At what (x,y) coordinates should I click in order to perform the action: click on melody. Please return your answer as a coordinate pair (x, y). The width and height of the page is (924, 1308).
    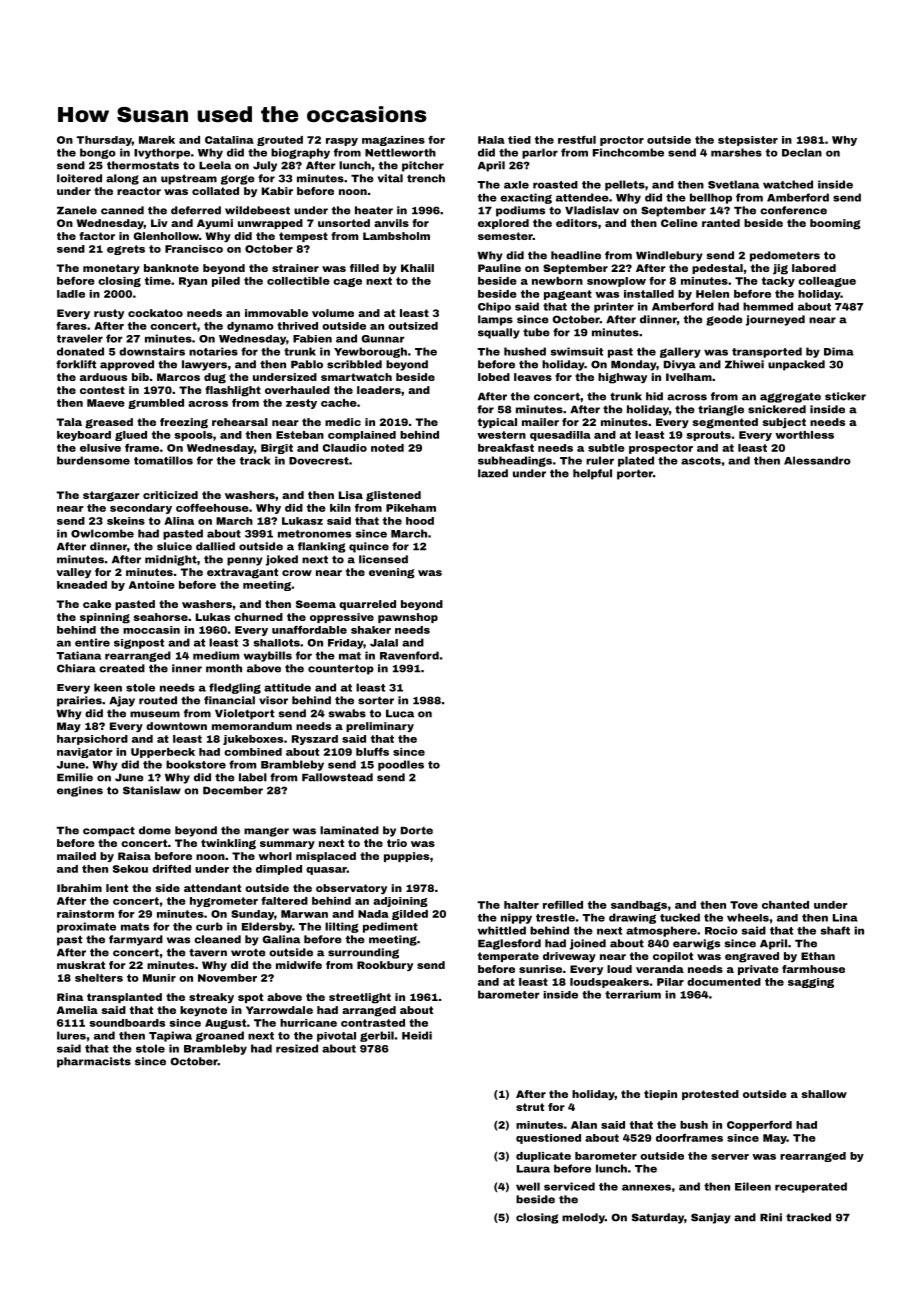
    Looking at the image, I should click on (583, 1218).
